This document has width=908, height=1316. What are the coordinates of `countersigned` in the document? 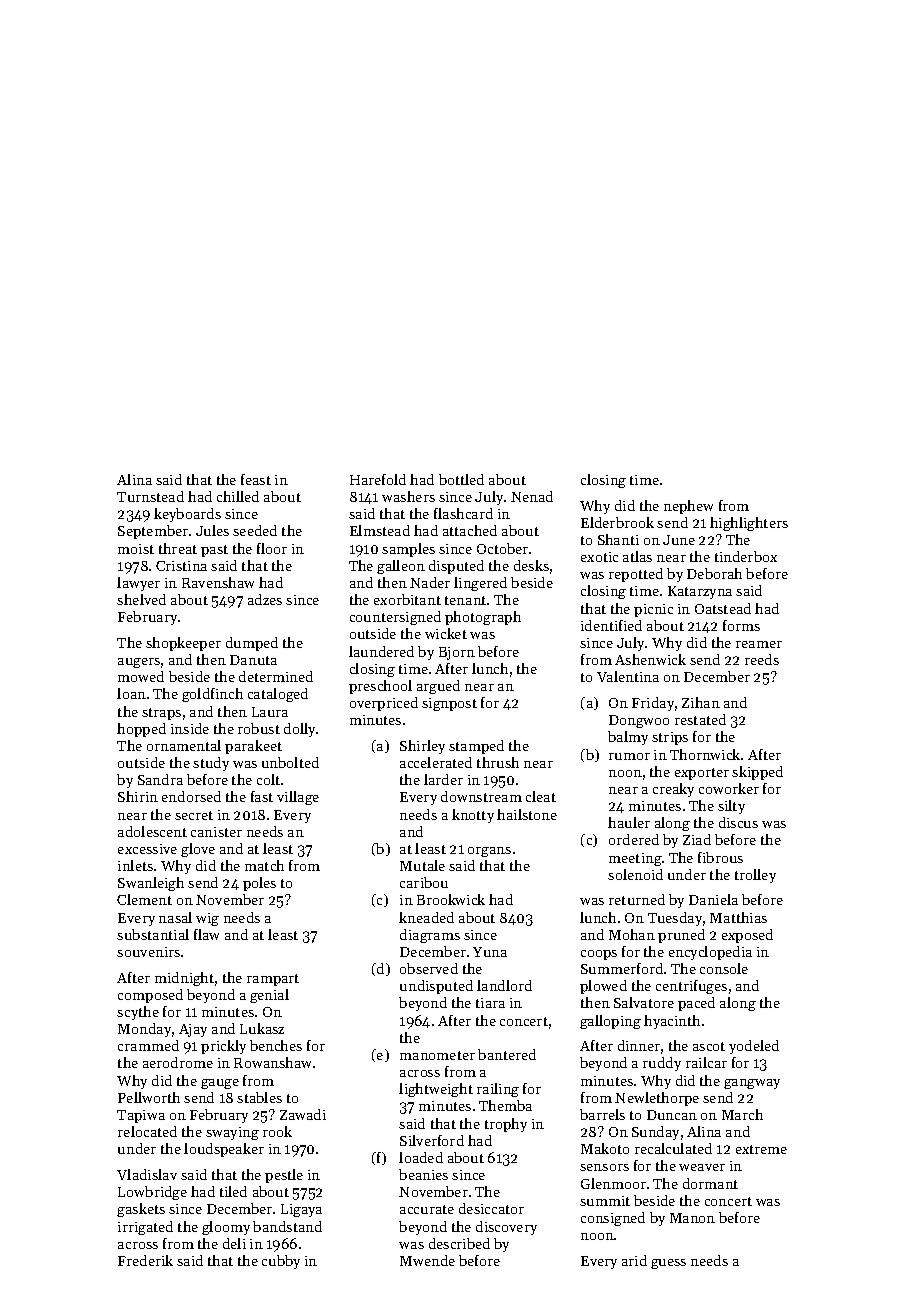 It's located at (395, 618).
